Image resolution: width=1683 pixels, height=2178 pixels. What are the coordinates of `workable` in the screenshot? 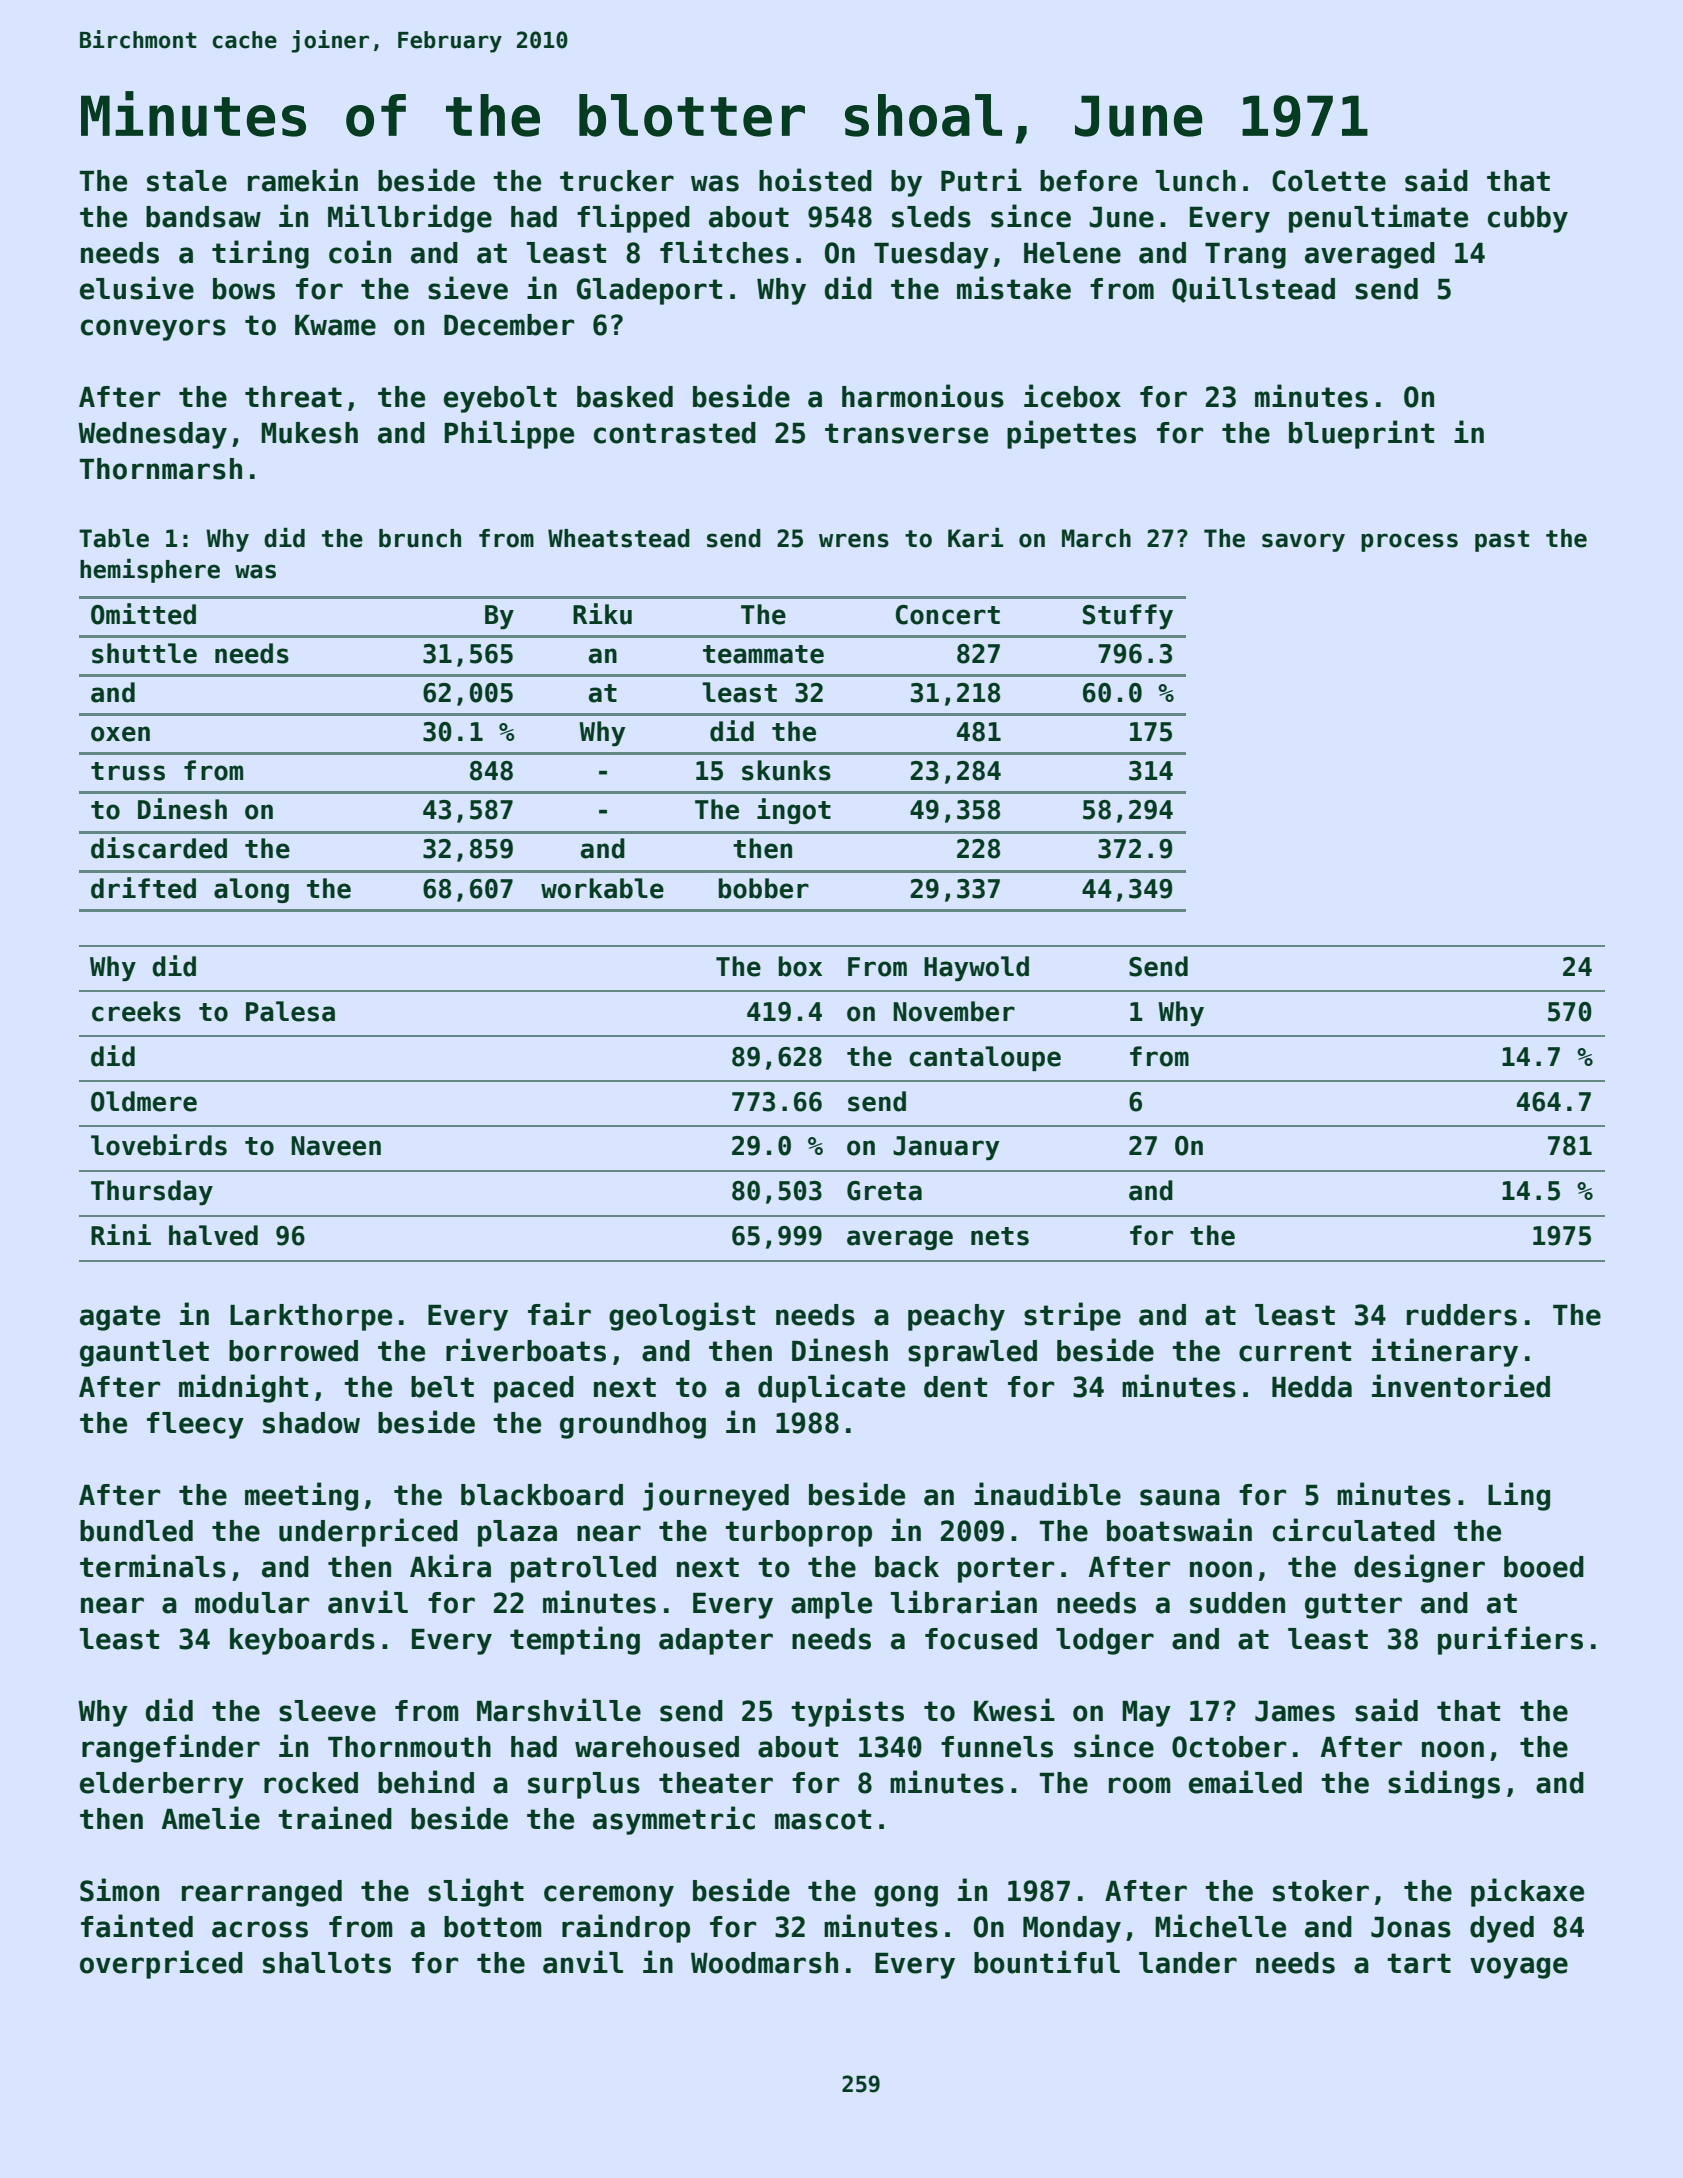 It's located at (602, 888).
